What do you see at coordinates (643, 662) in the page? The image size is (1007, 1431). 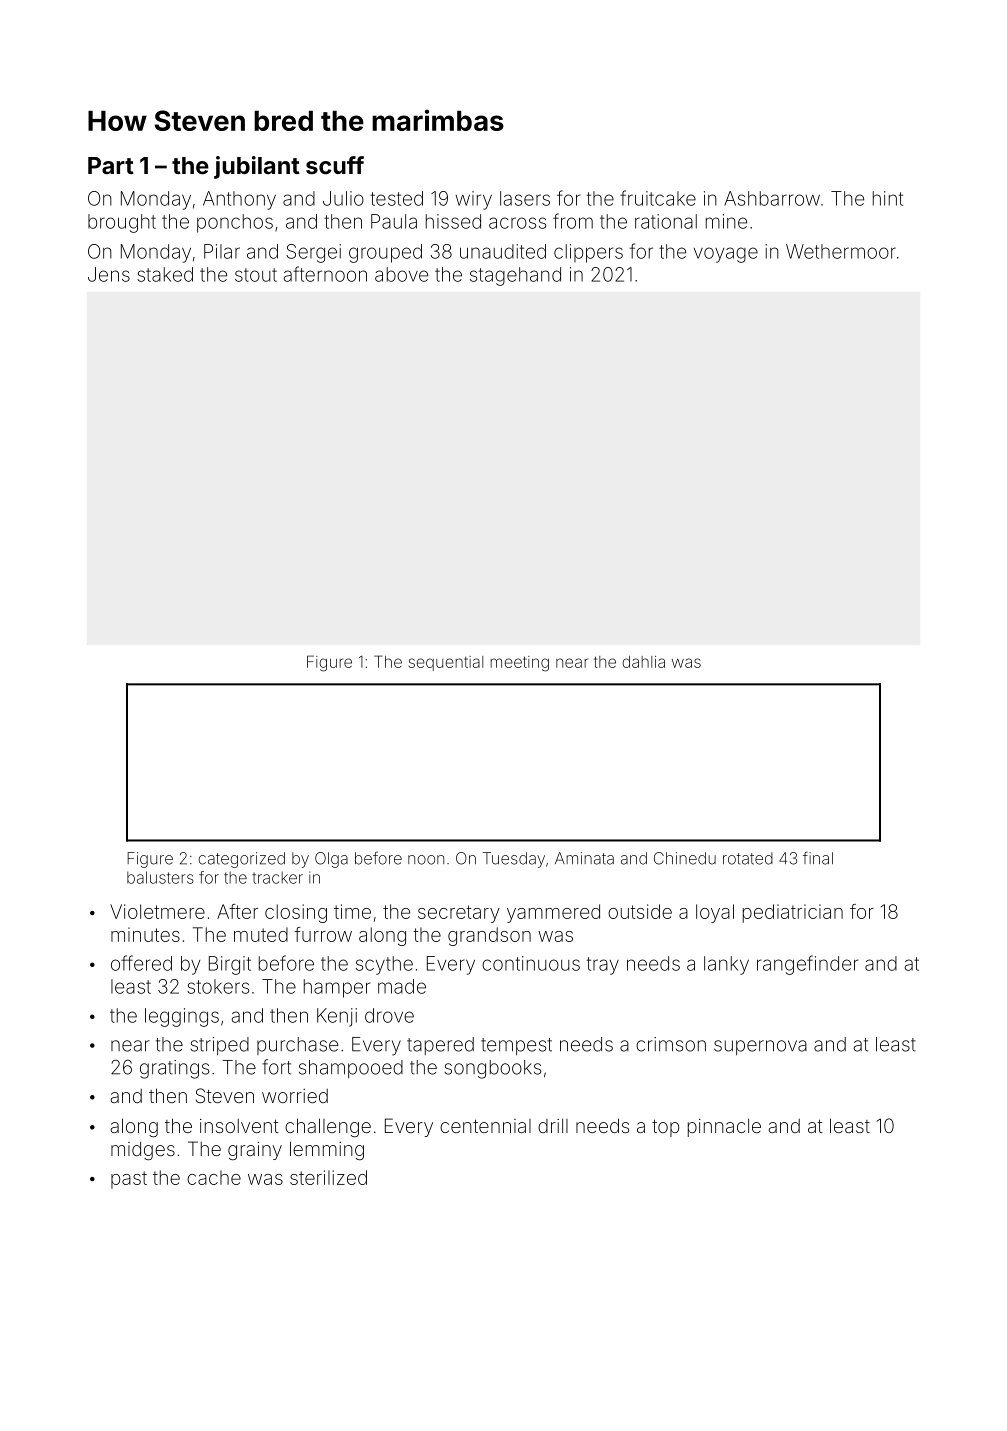 I see `dahlia` at bounding box center [643, 662].
